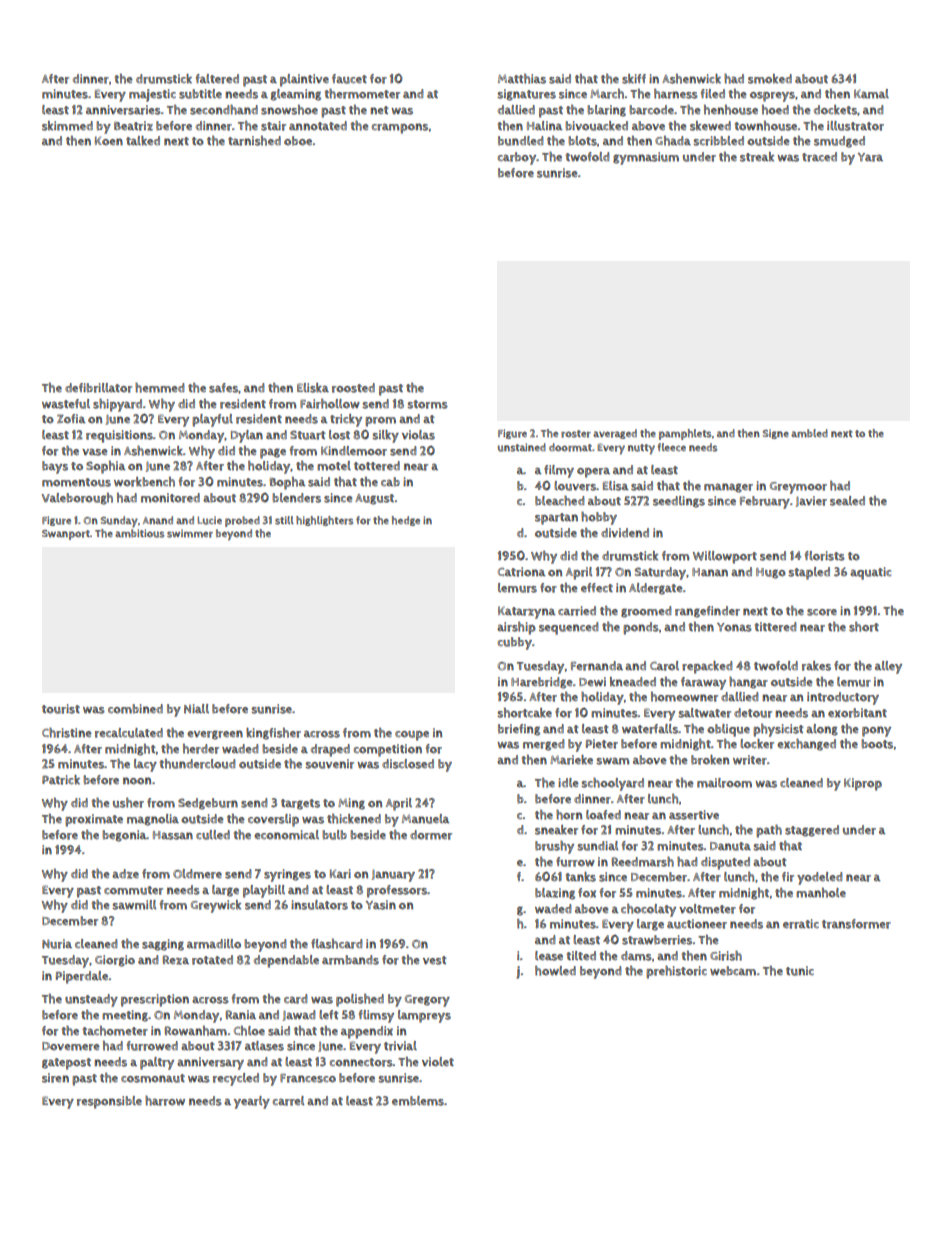 The width and height of the document is (952, 1233). What do you see at coordinates (555, 971) in the document?
I see `howled` at bounding box center [555, 971].
